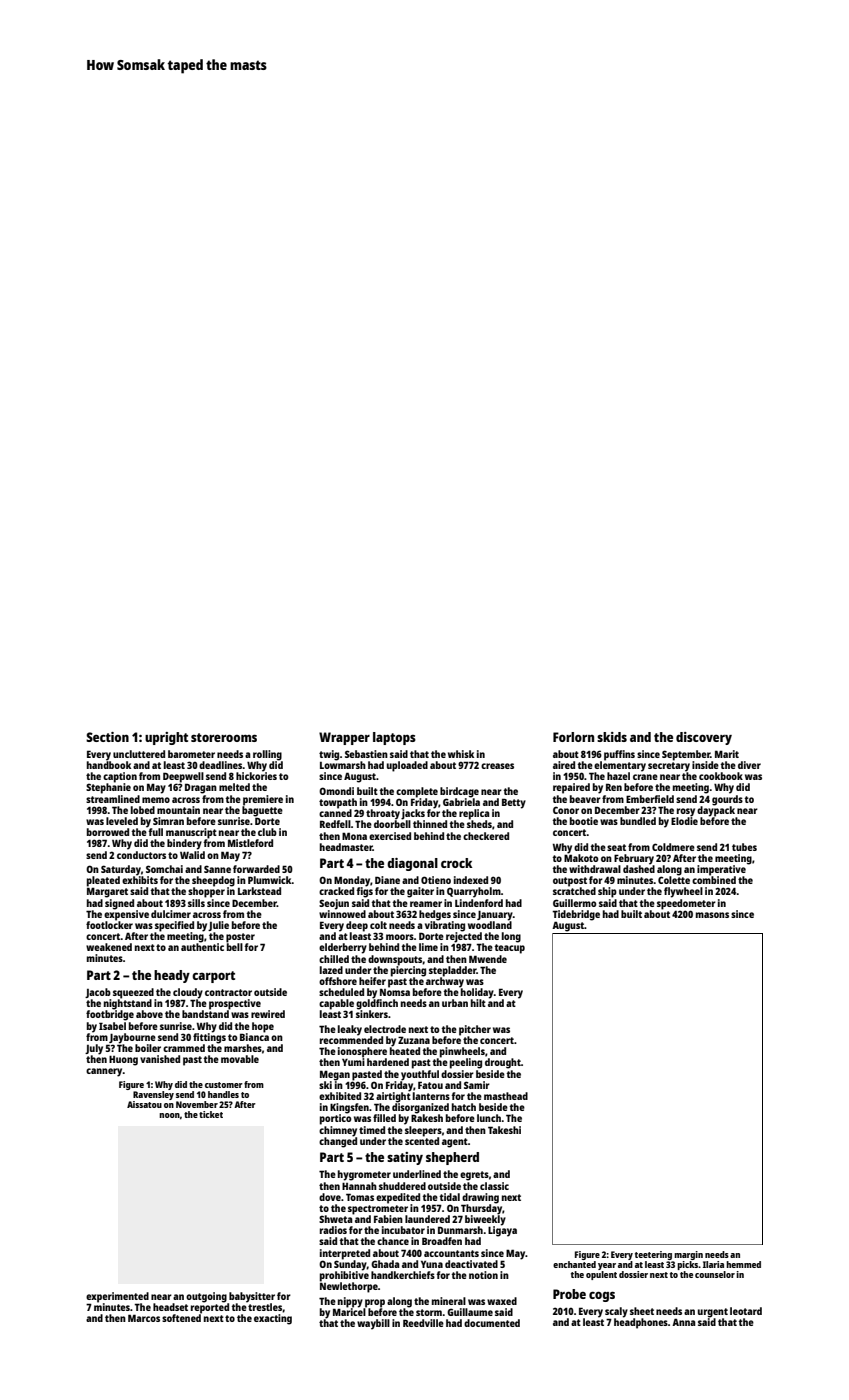  Describe the element at coordinates (503, 1063) in the page. I see `drought` at that location.
